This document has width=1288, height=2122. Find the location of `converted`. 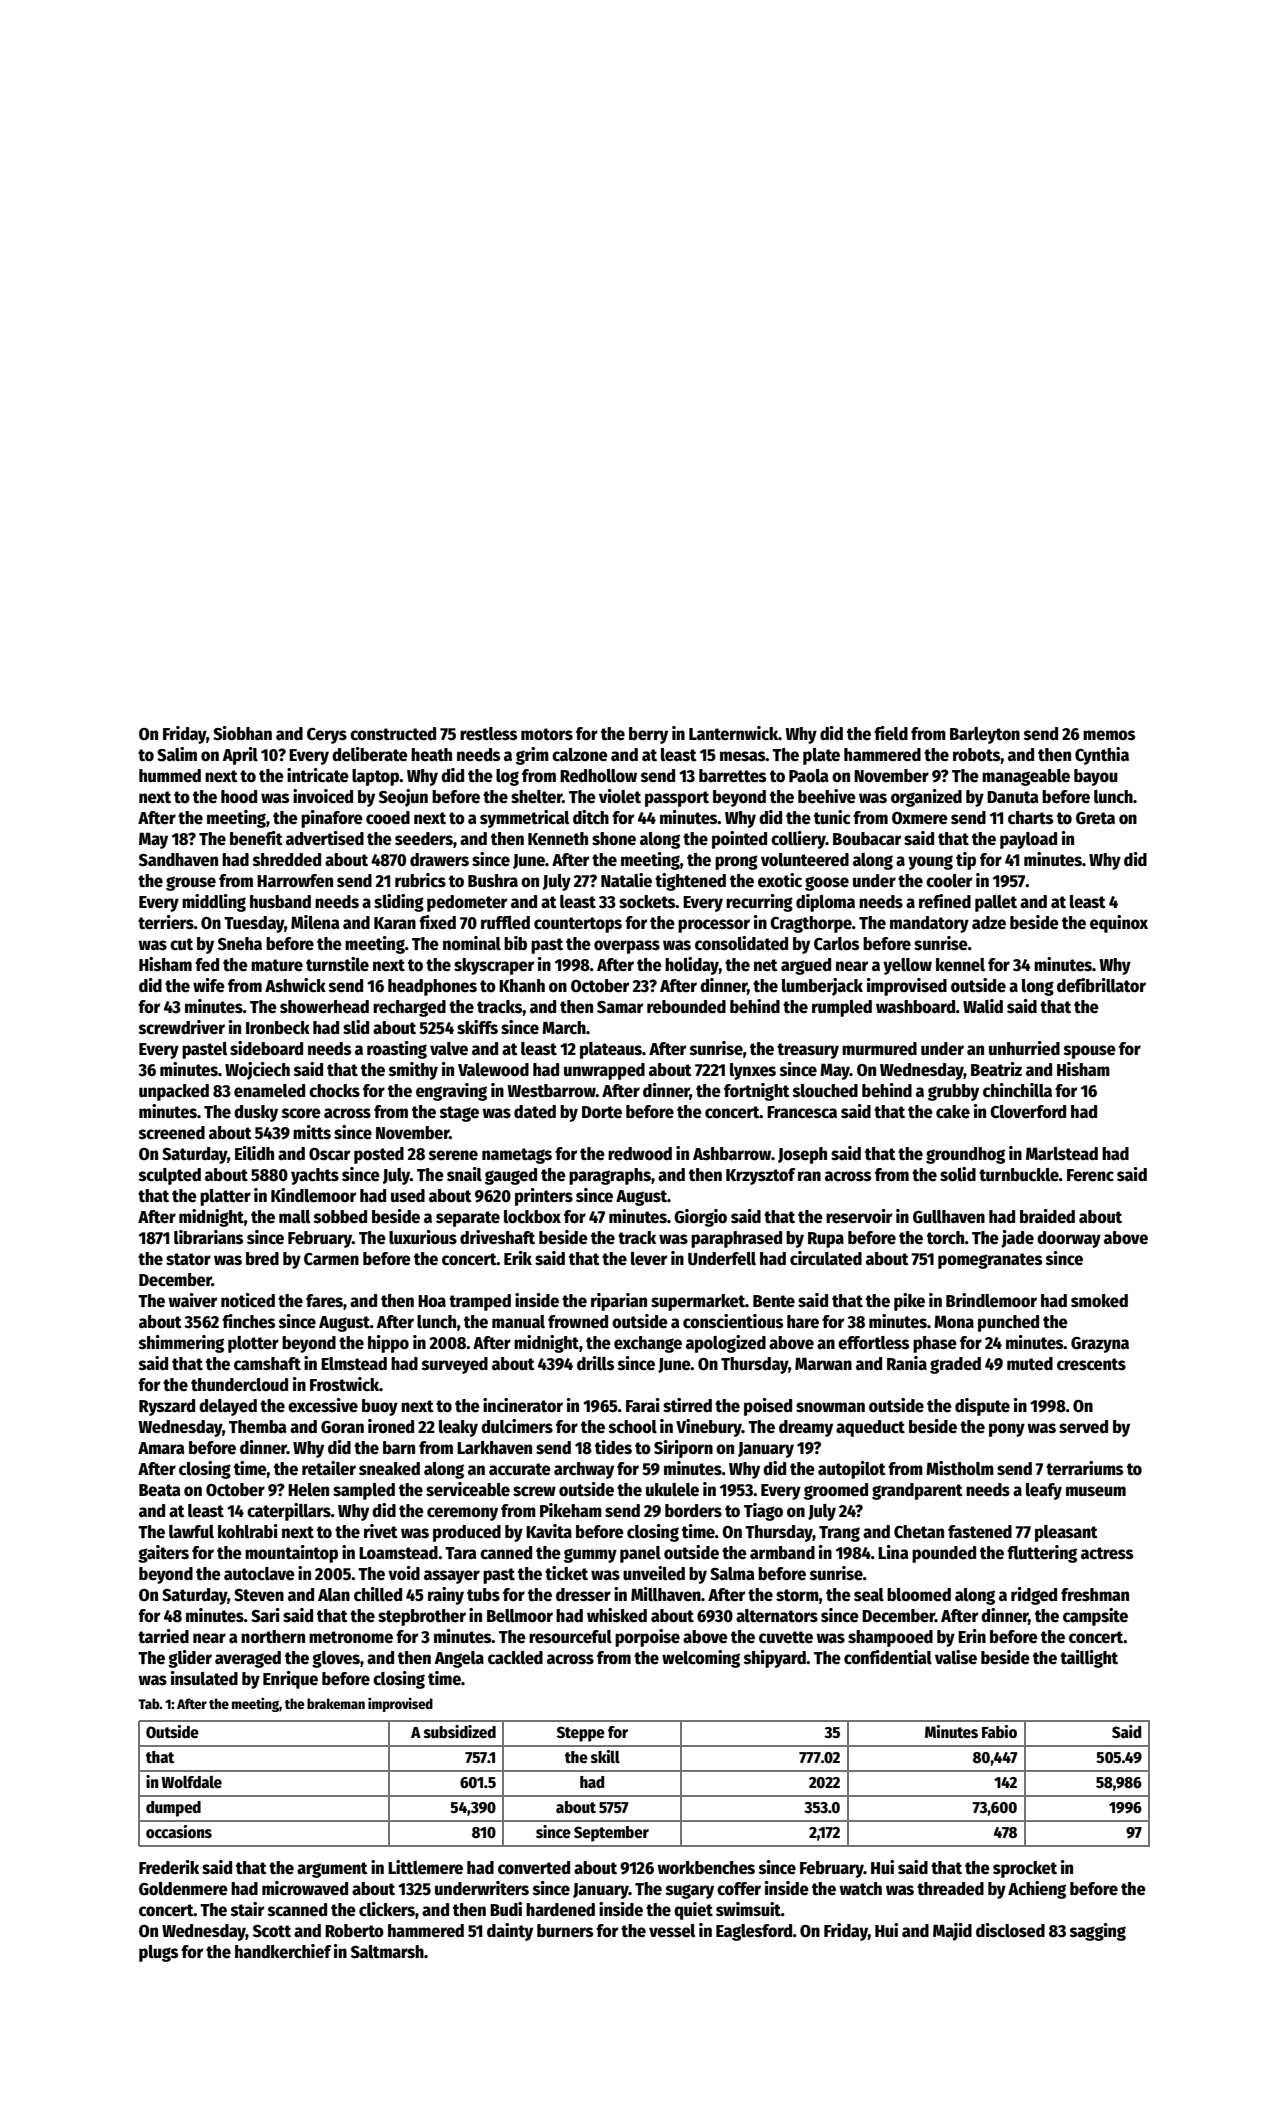

converted is located at coordinates (534, 1868).
